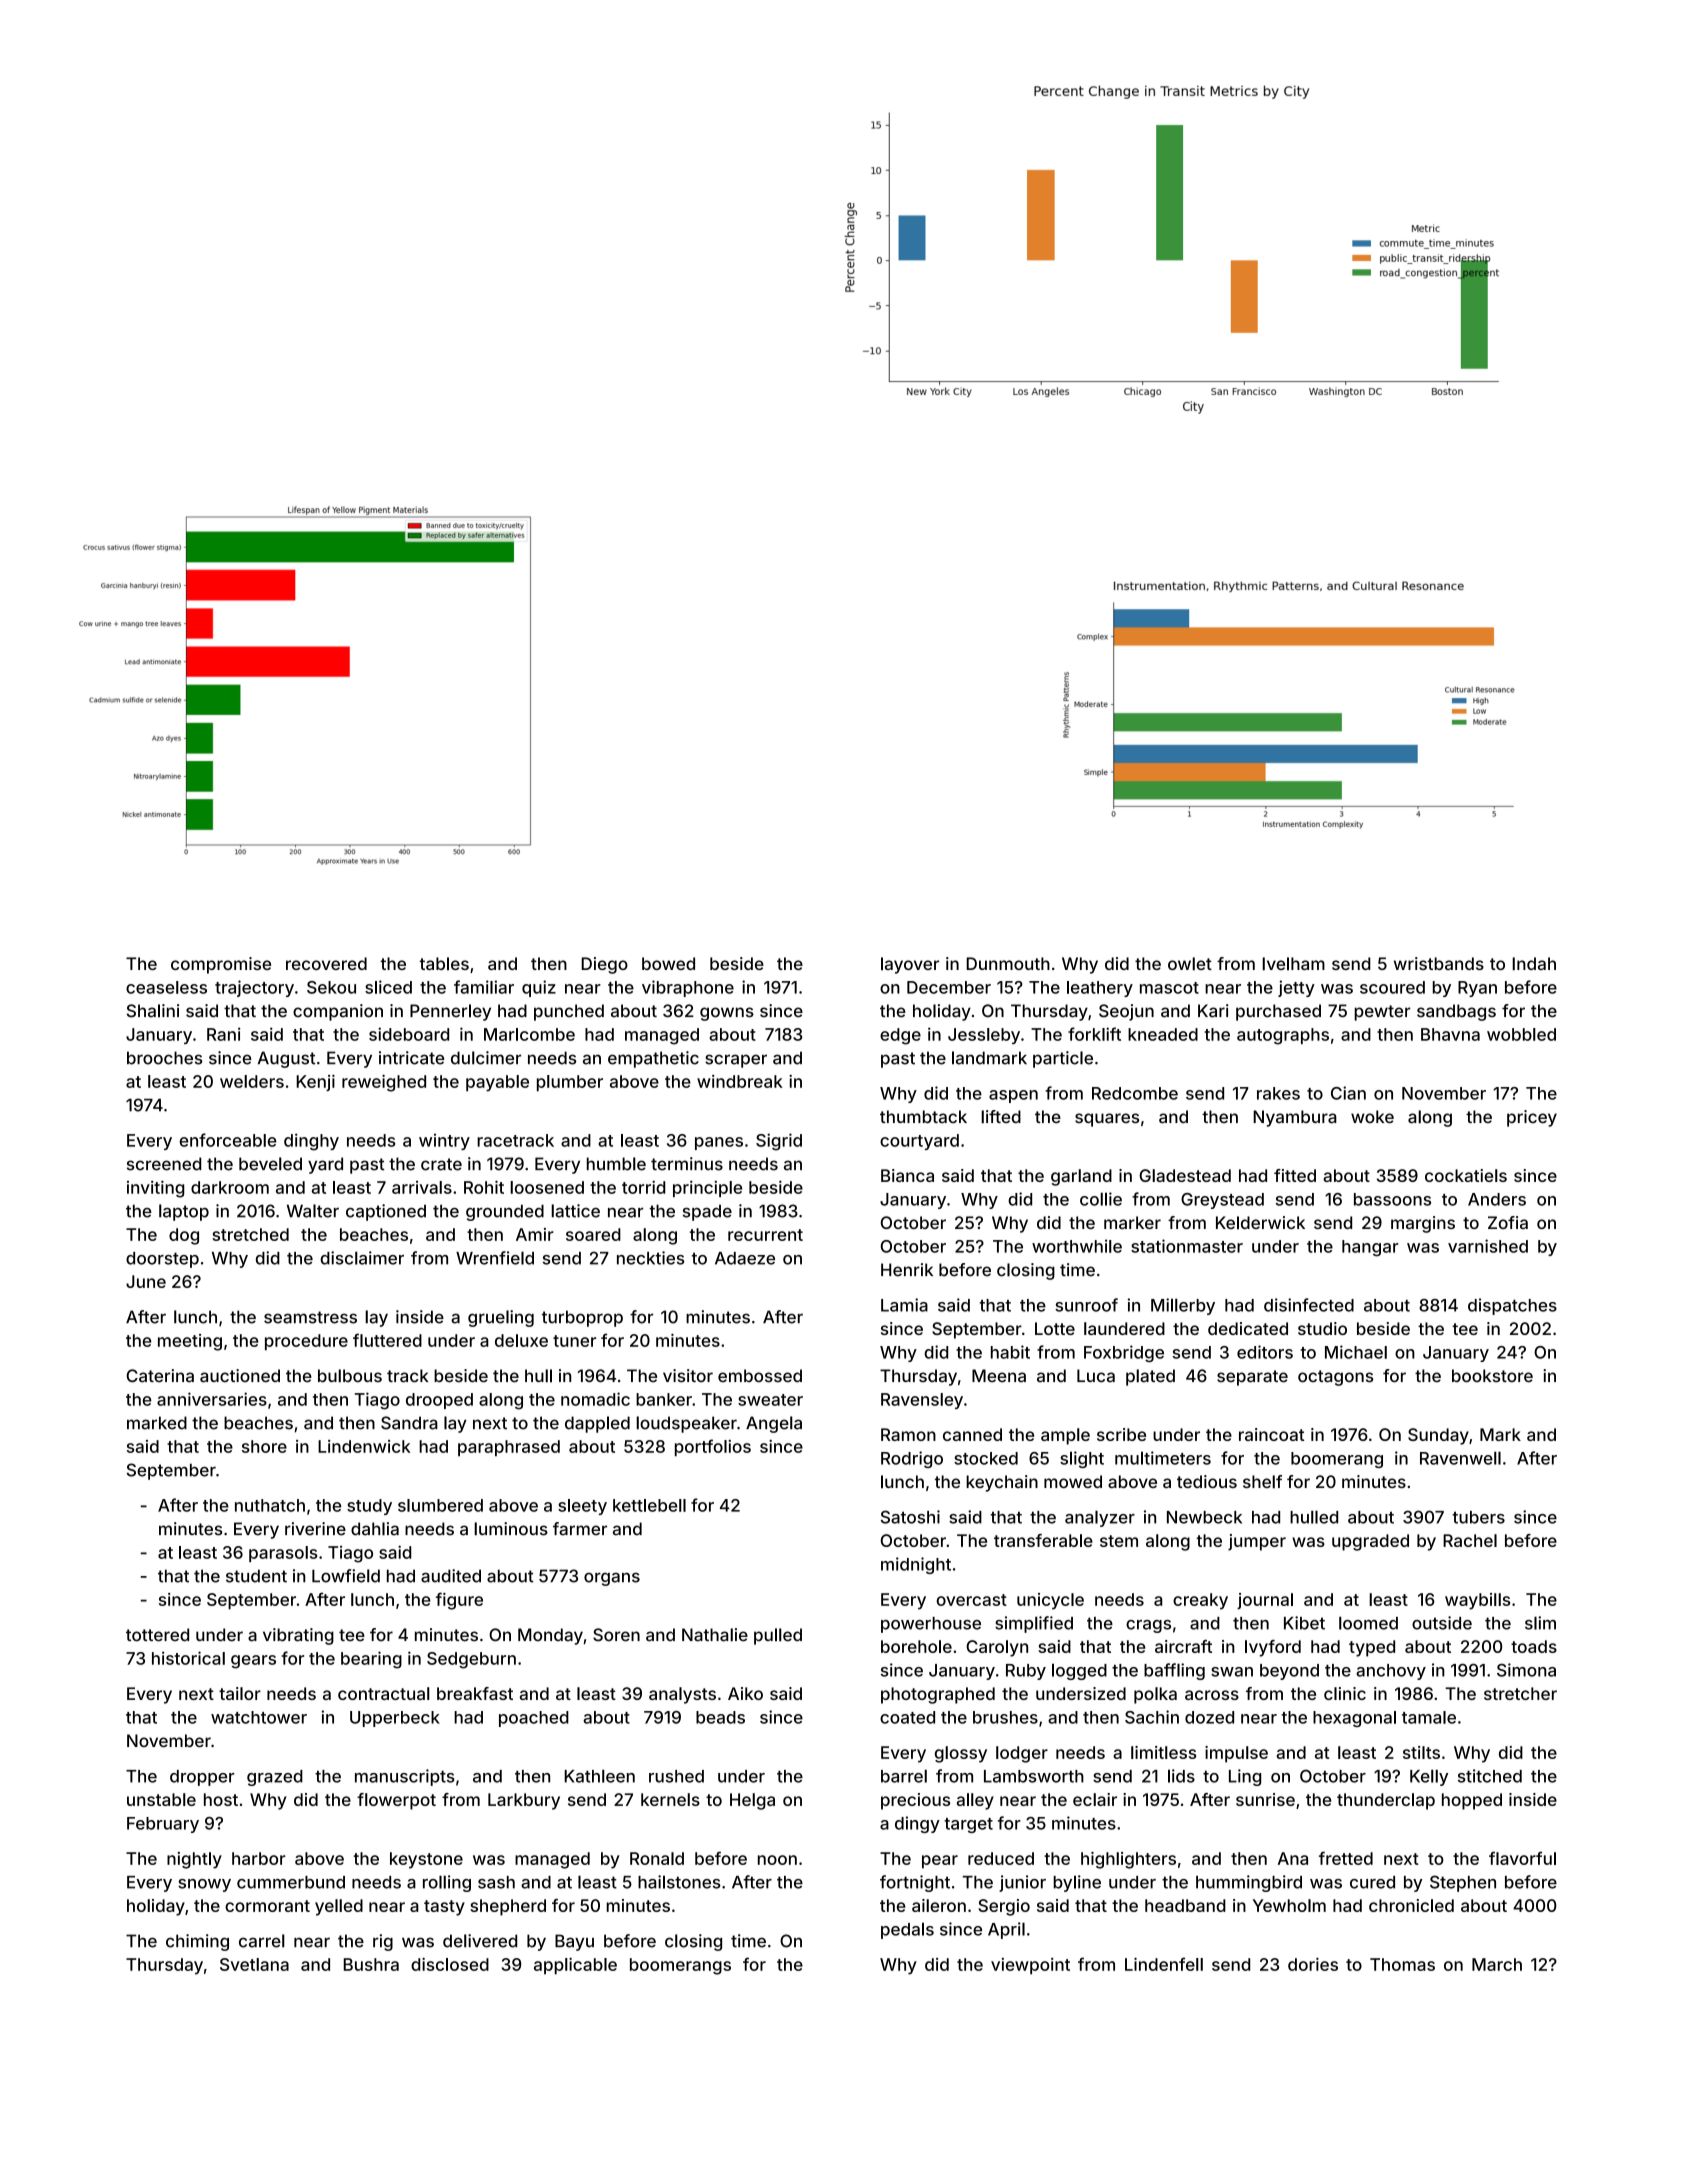 Image resolution: width=1683 pixels, height=2178 pixels. I want to click on hopped, so click(1472, 1801).
